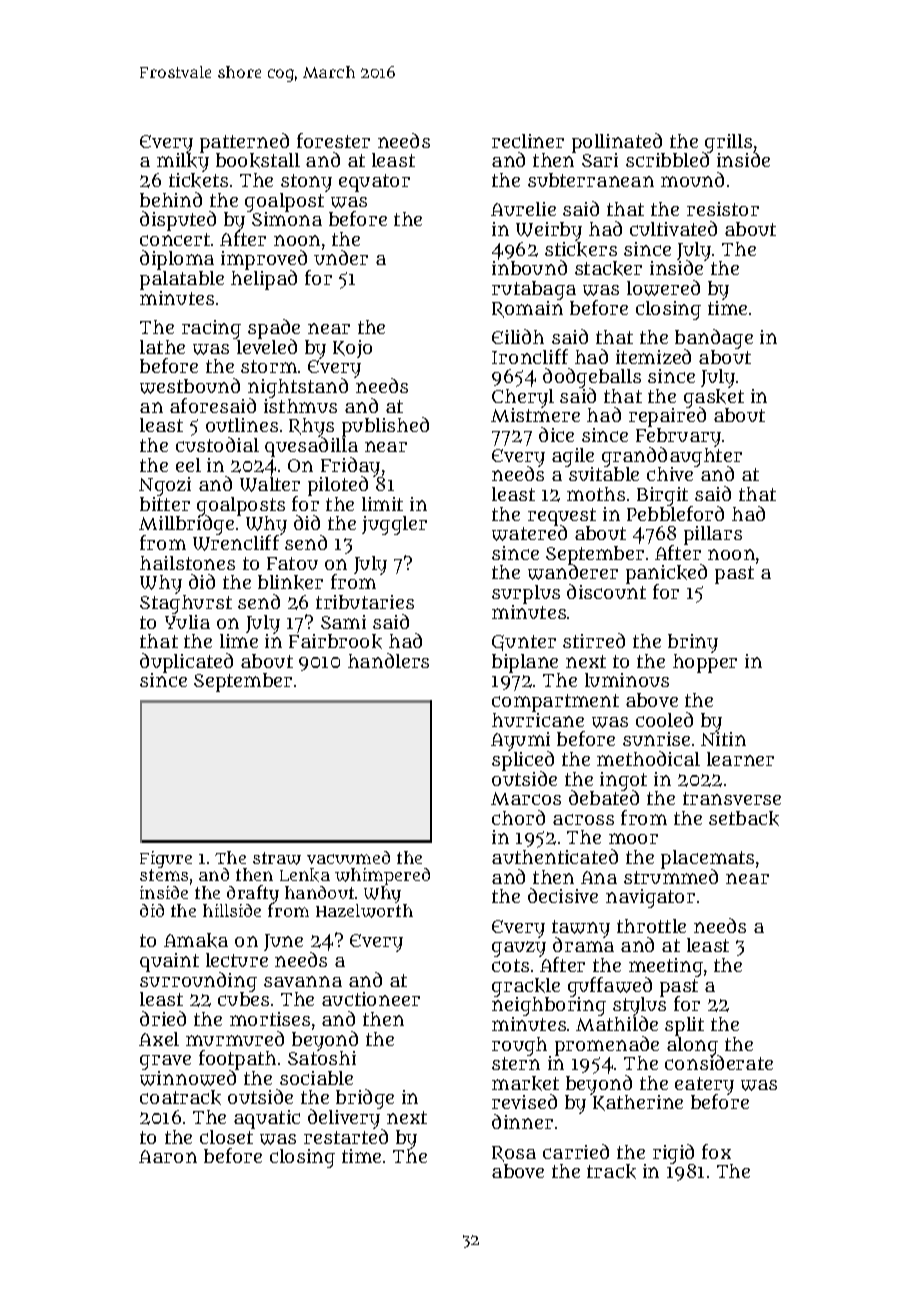 This screenshot has height=1311, width=924. What do you see at coordinates (707, 859) in the screenshot?
I see `placemats` at bounding box center [707, 859].
